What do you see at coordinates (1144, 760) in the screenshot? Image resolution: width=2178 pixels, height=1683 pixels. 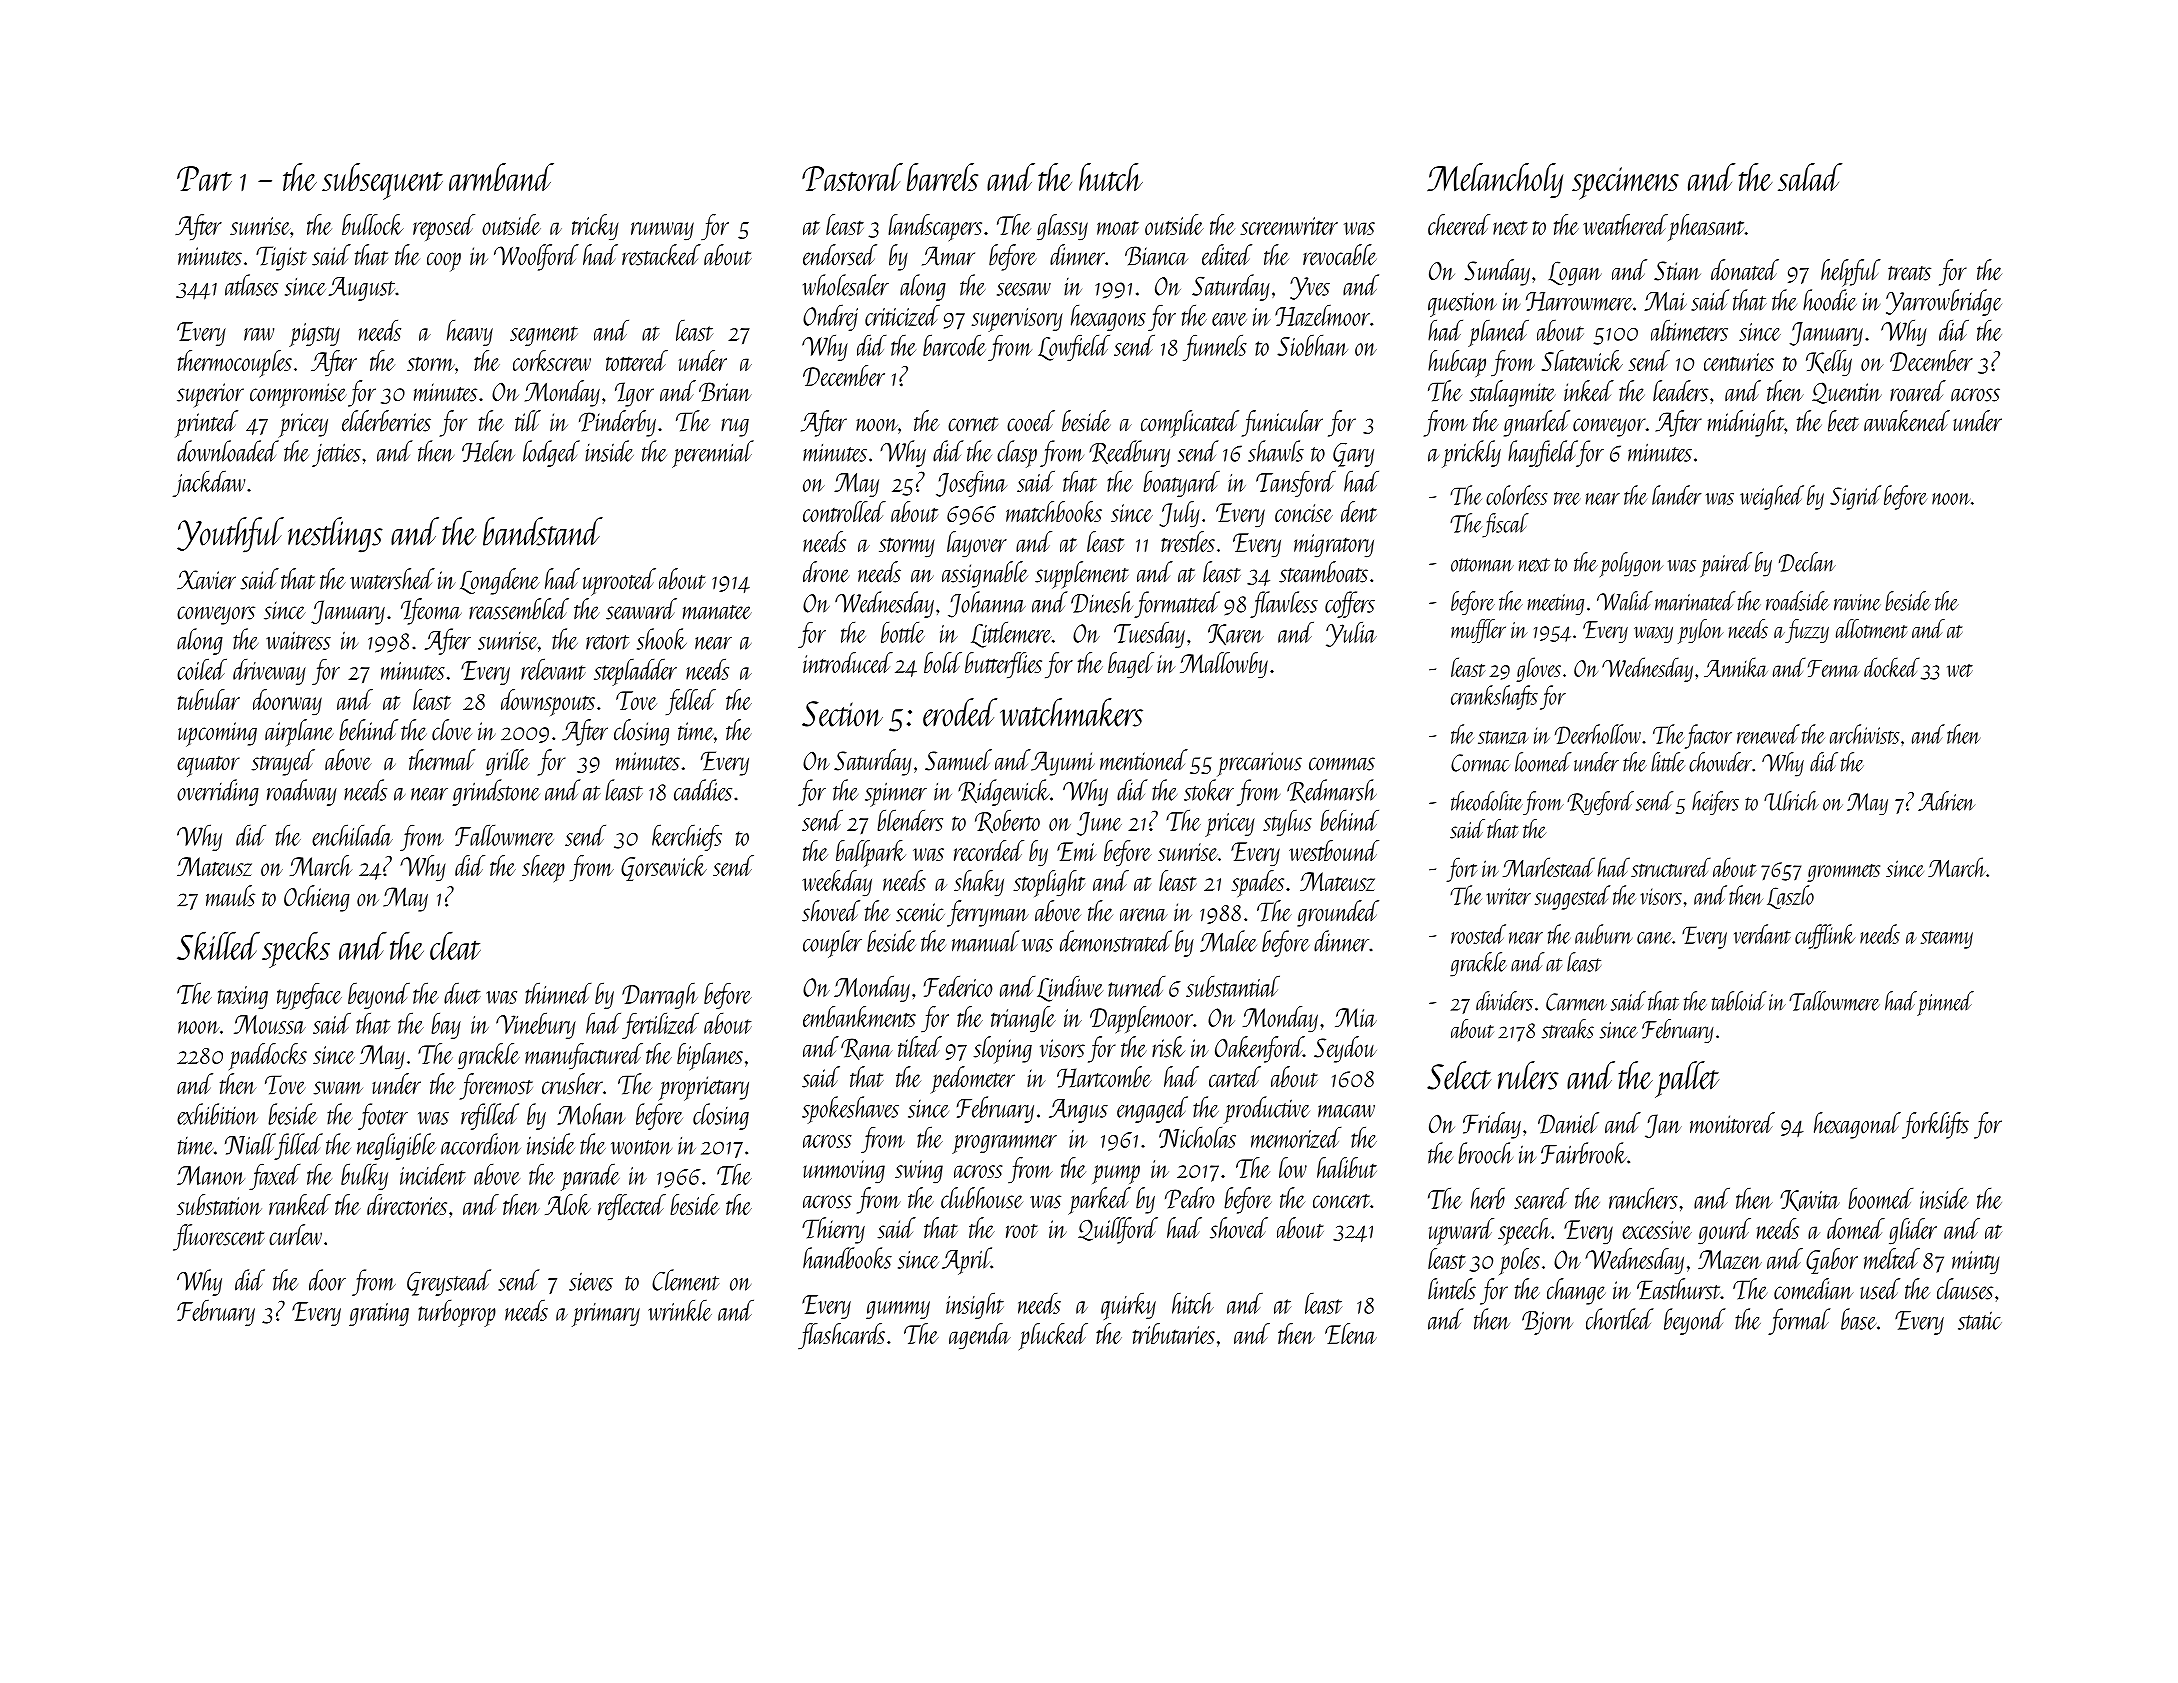 I see `mentioned` at bounding box center [1144, 760].
